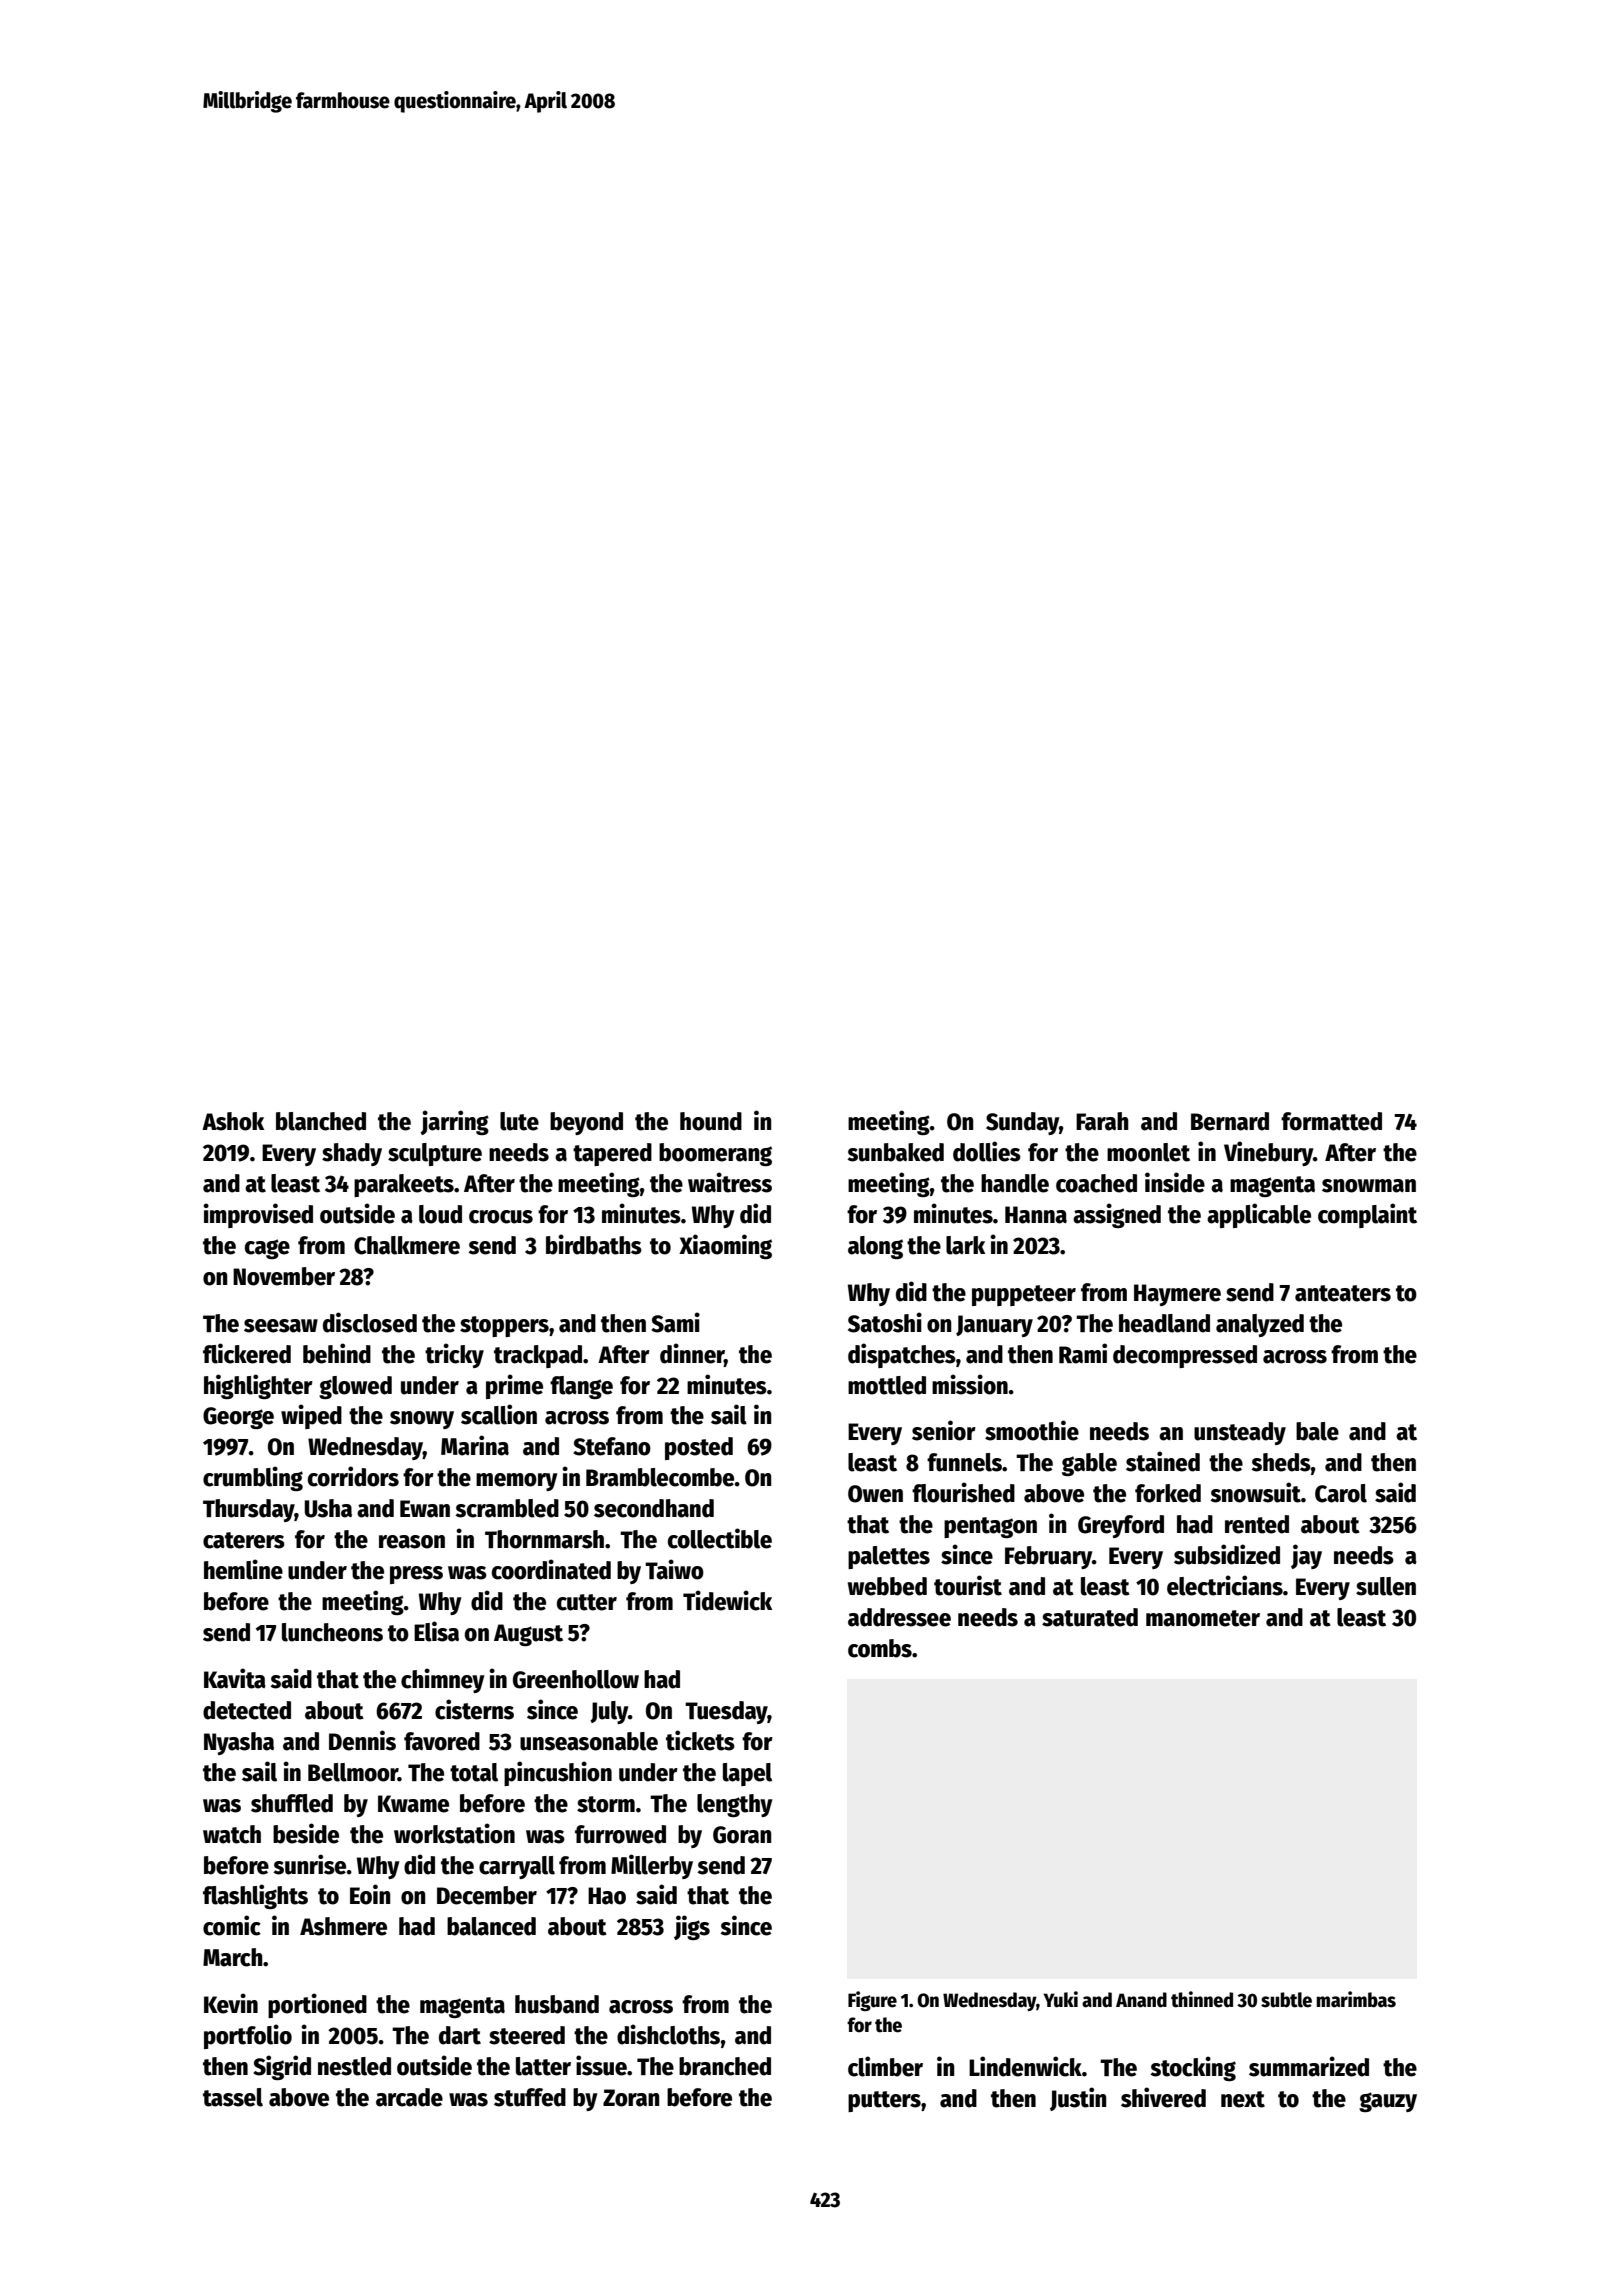 This screenshot has width=1620, height=2292. I want to click on formatted, so click(1331, 1121).
